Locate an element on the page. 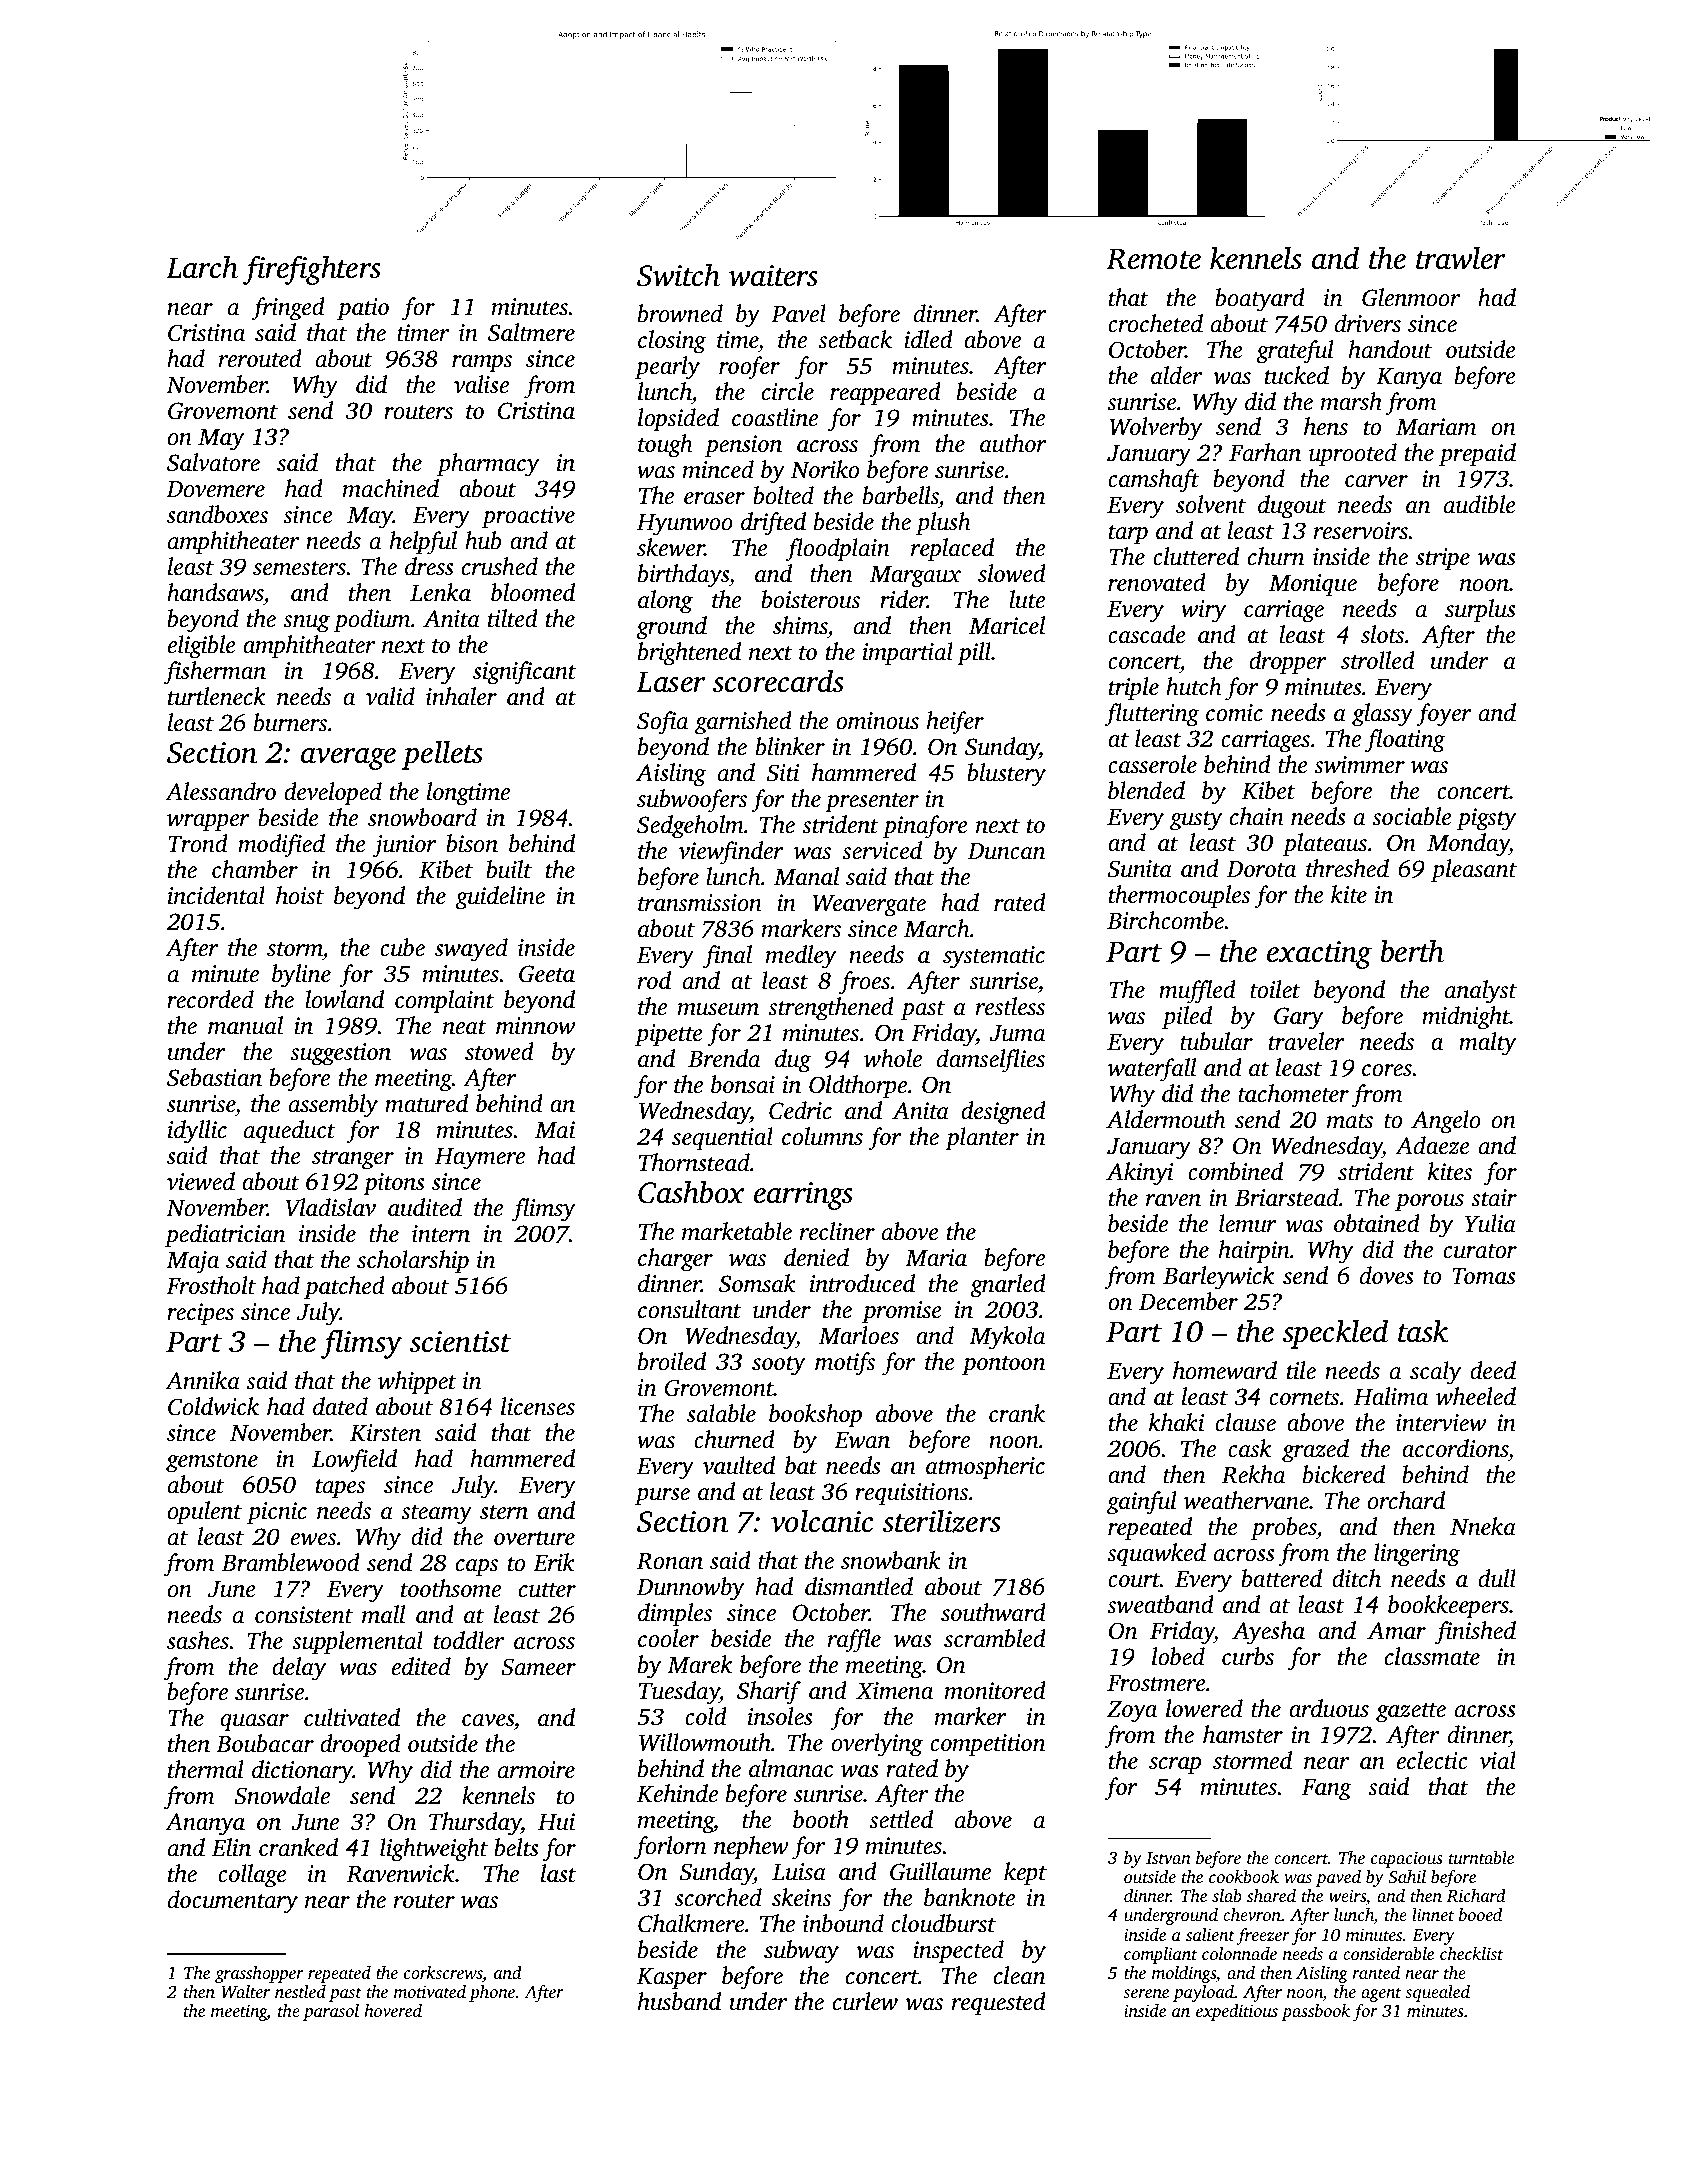 This page has width=1683, height=2178. waiters is located at coordinates (773, 276).
